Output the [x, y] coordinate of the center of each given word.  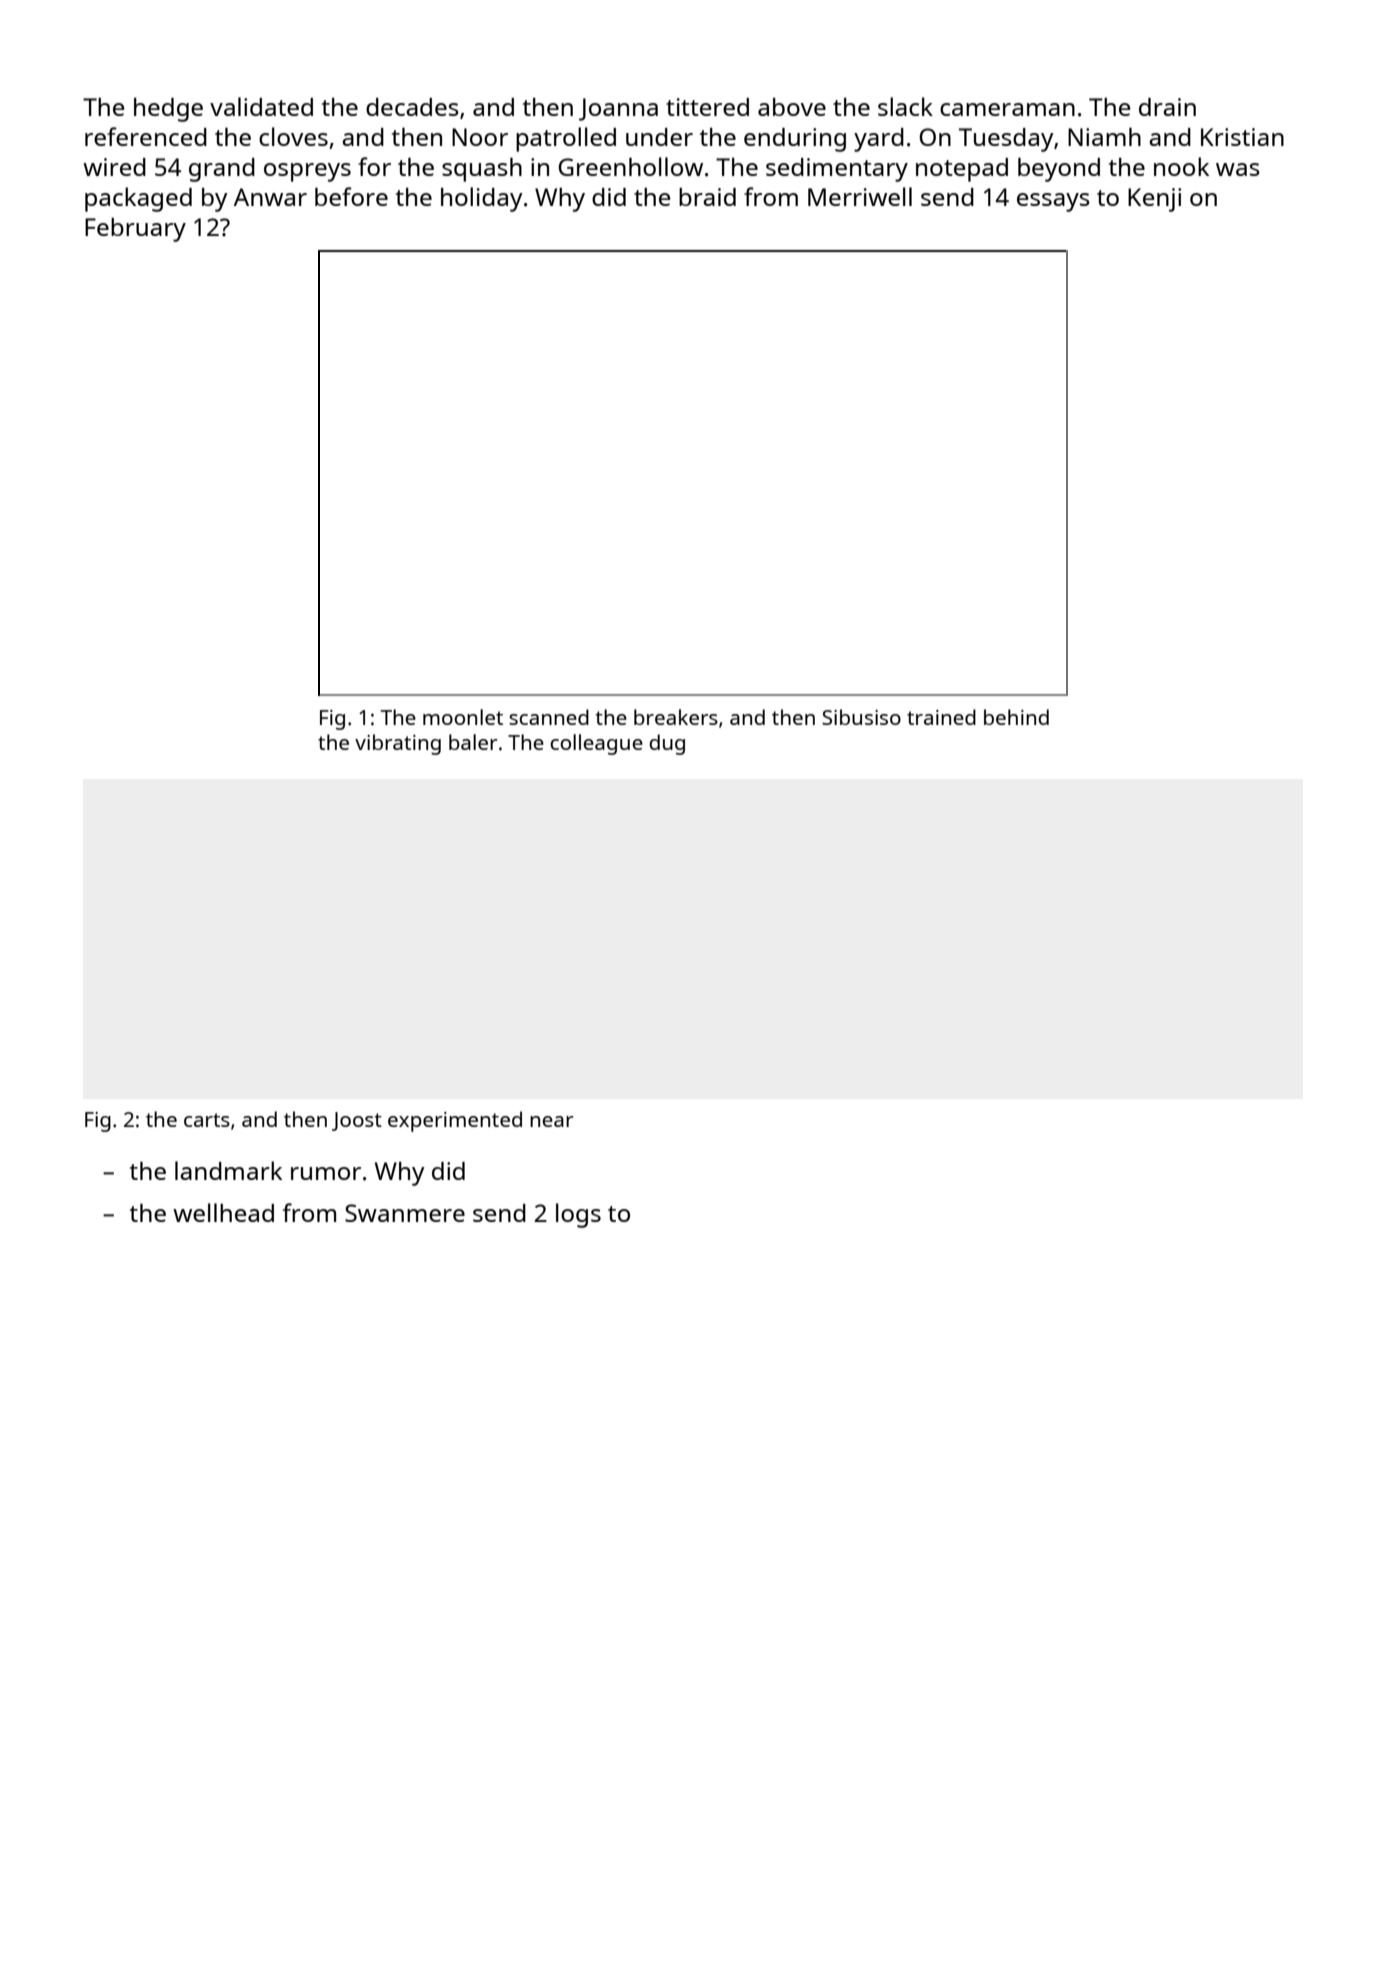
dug [667, 744]
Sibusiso [861, 717]
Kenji [1154, 200]
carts [207, 1120]
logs [578, 1215]
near [551, 1121]
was [1238, 169]
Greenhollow [630, 166]
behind [1016, 717]
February [135, 230]
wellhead [223, 1212]
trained [941, 717]
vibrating [398, 744]
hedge [168, 110]
